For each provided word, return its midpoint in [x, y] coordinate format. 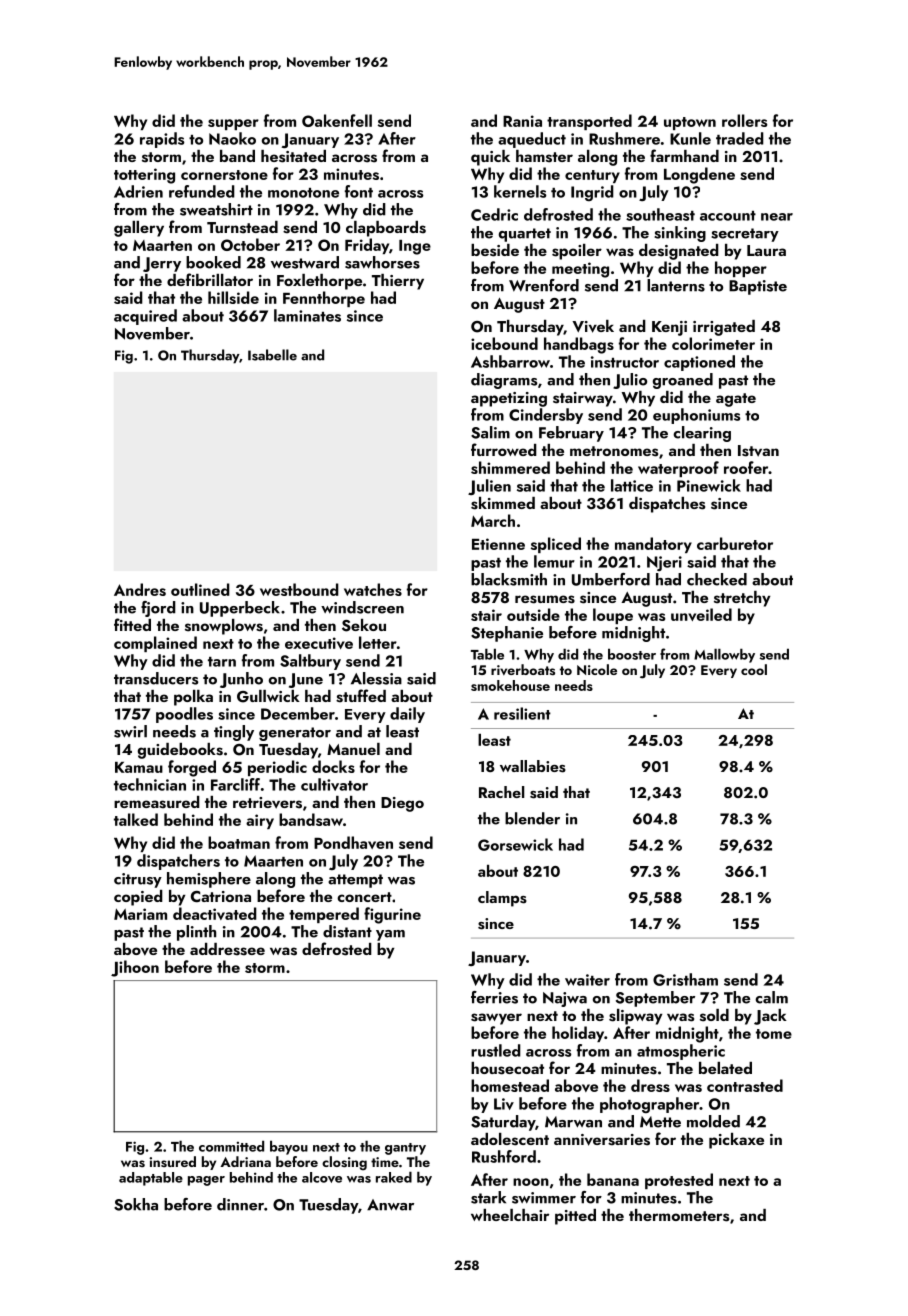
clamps [502, 899]
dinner [240, 1204]
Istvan [758, 451]
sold [714, 1015]
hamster [544, 156]
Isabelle [272, 355]
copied [138, 898]
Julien [489, 487]
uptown [690, 123]
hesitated [293, 156]
